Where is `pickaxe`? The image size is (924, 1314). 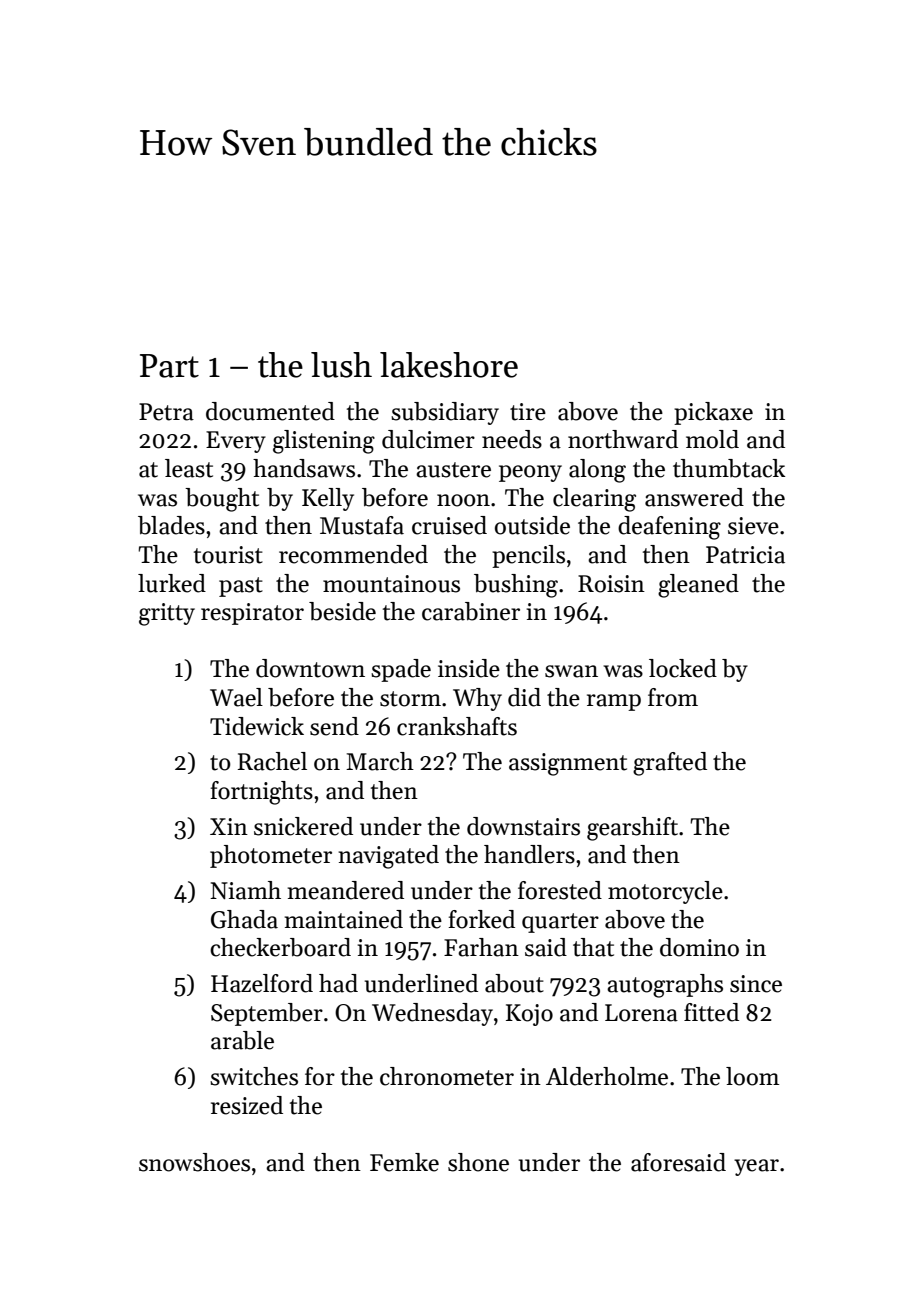 pickaxe is located at coordinates (713, 413).
